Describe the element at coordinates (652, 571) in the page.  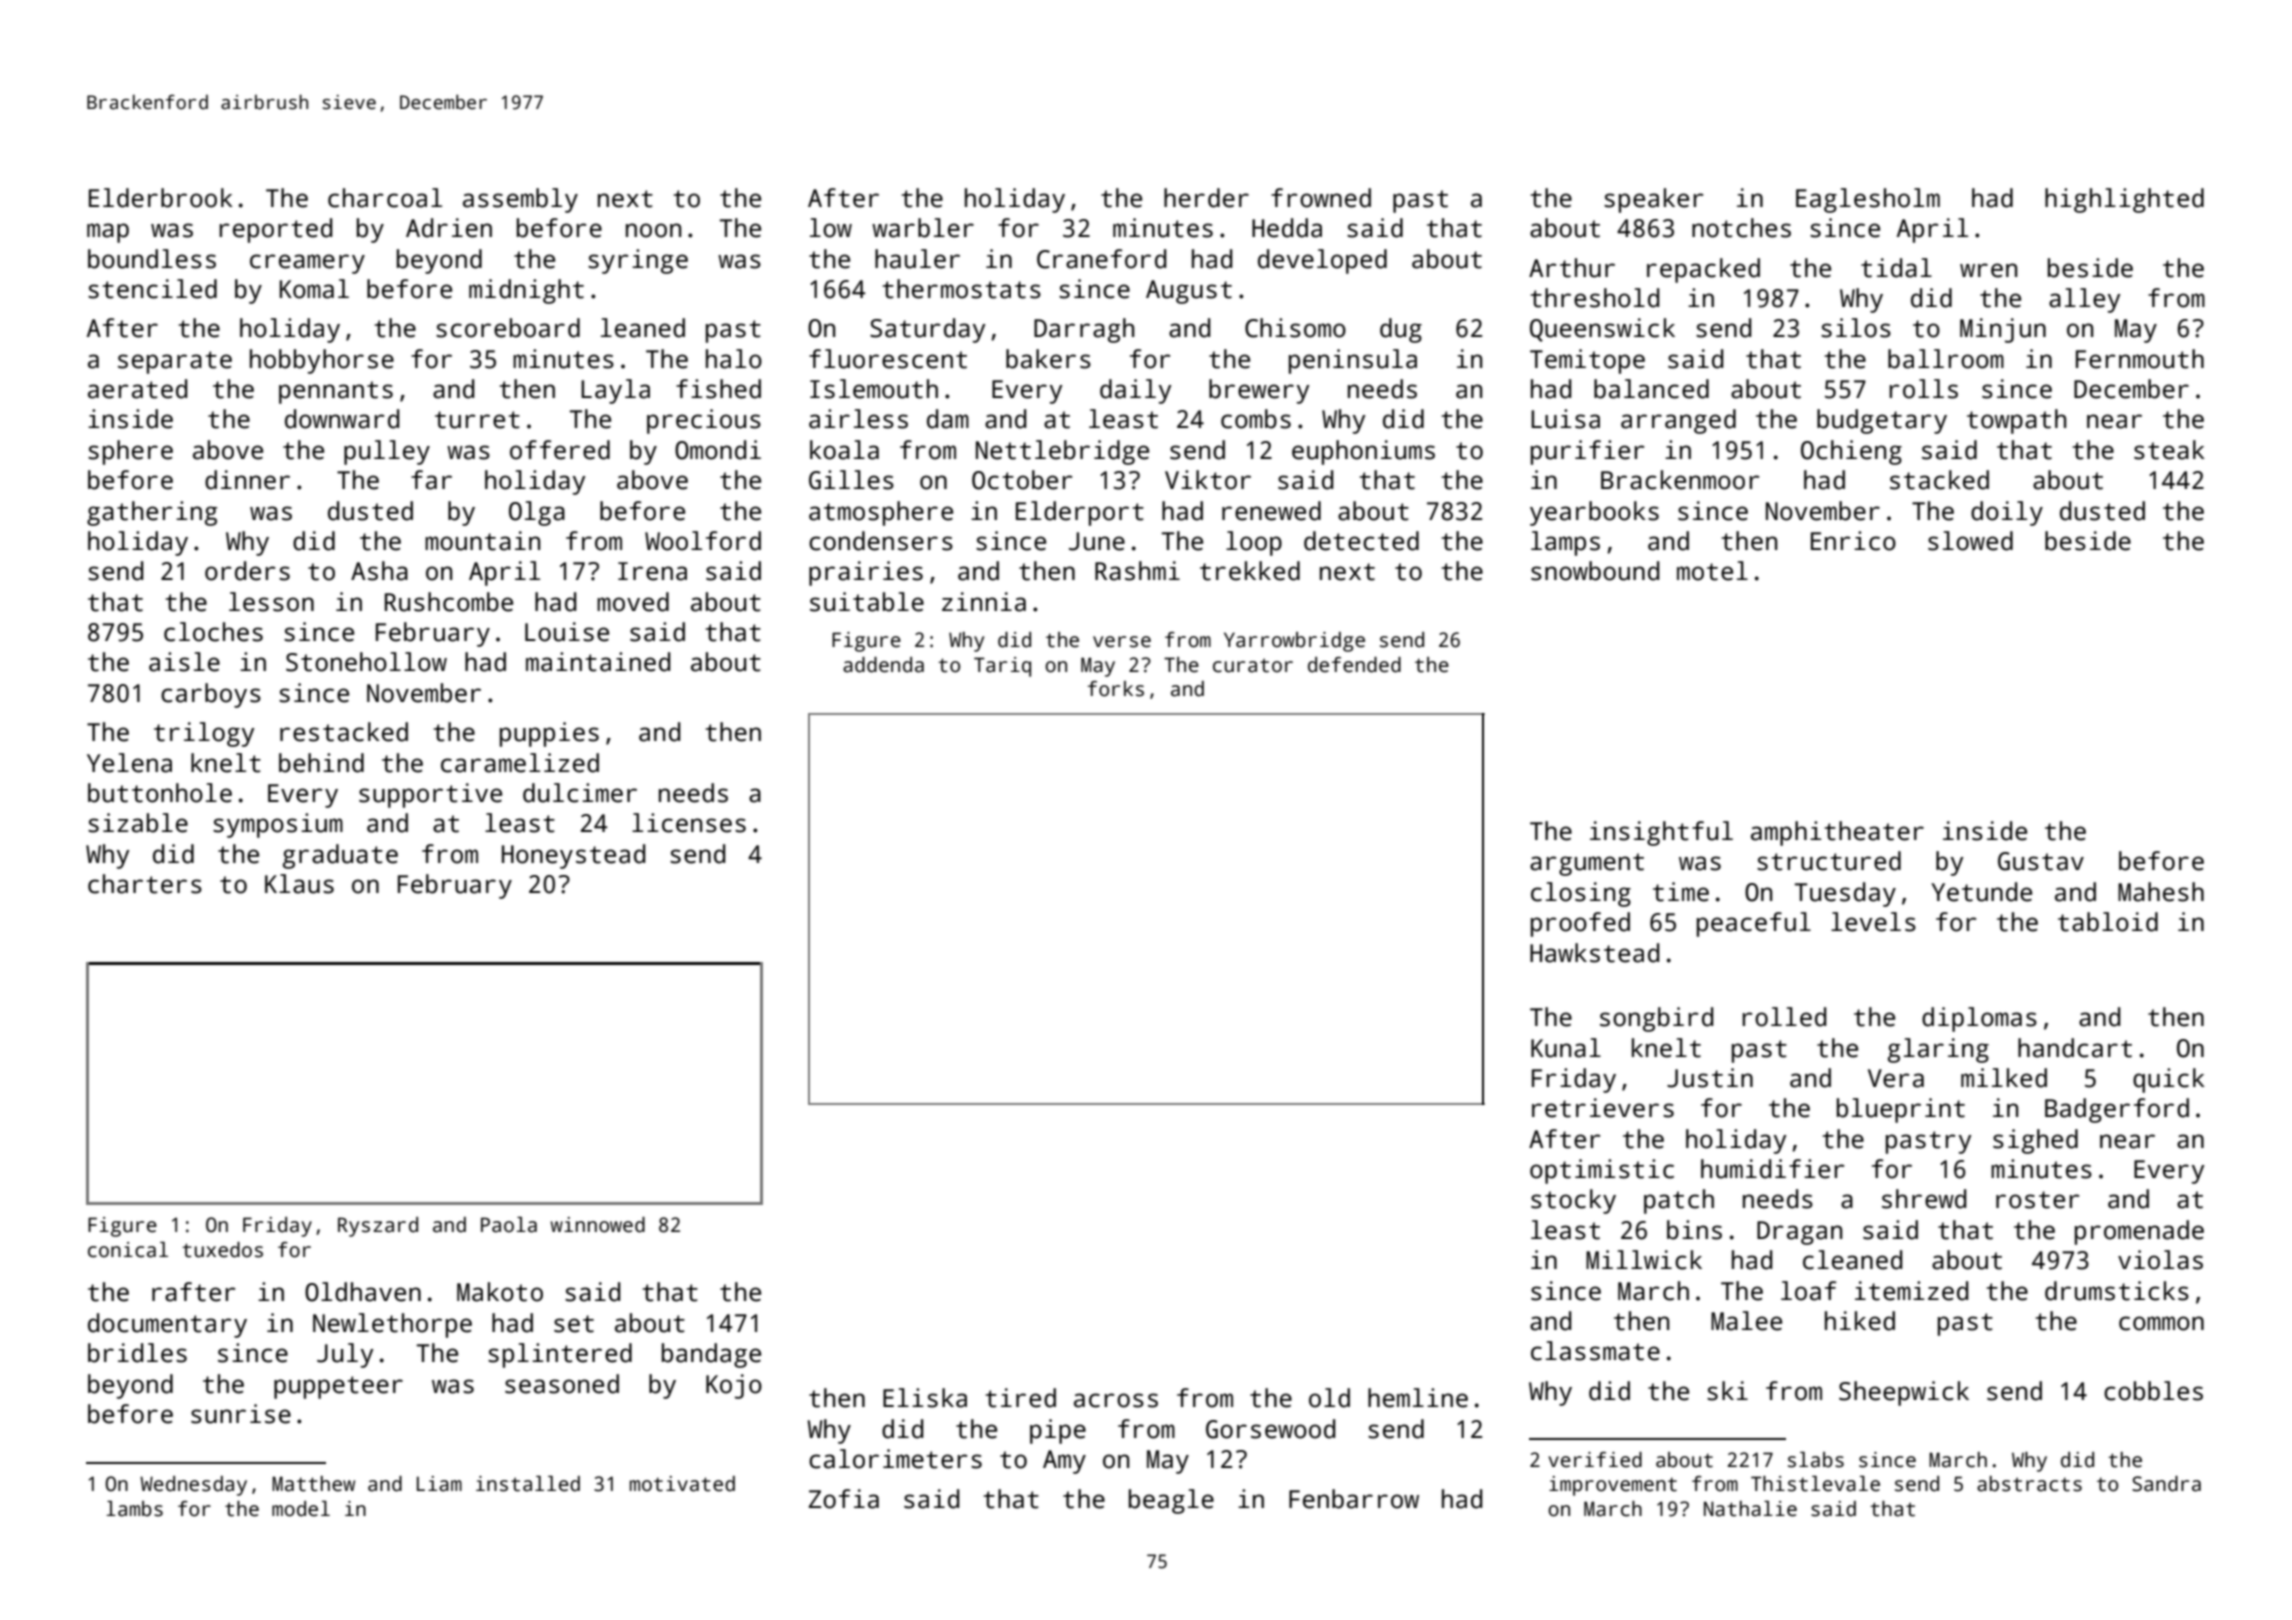
I see `Irena` at that location.
